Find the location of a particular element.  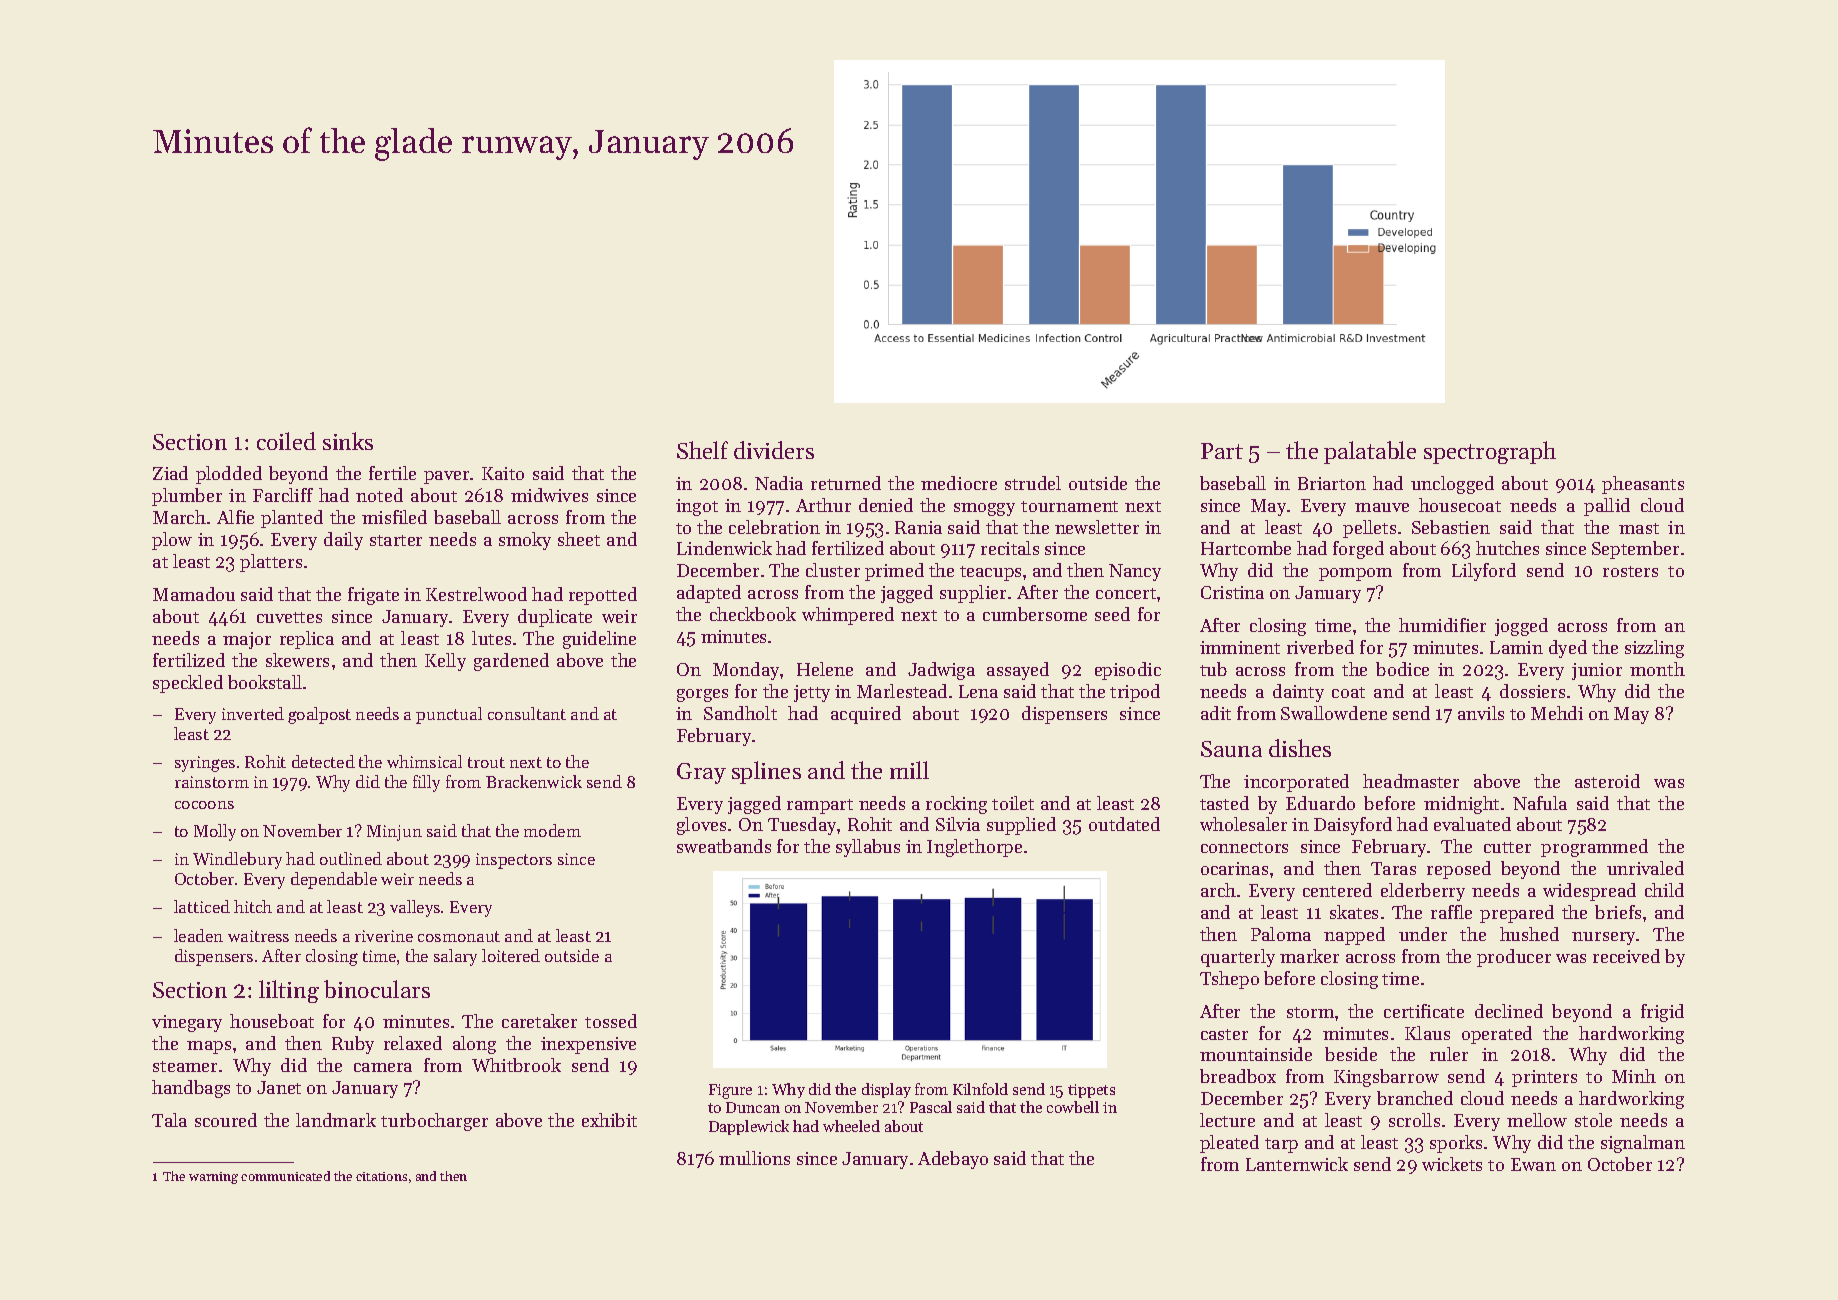

anvils is located at coordinates (1481, 713).
